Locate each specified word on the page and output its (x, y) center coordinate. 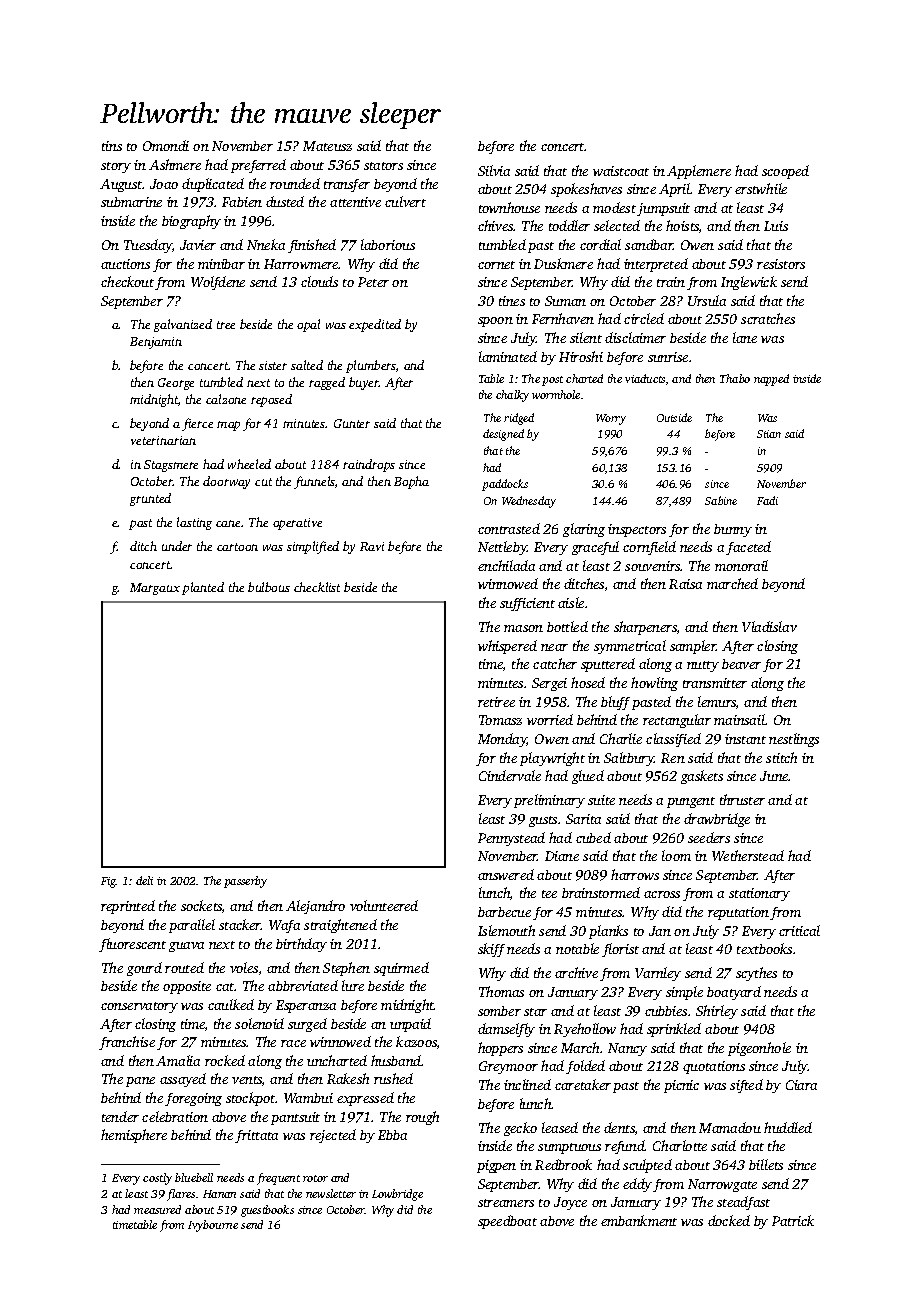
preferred (258, 166)
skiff (491, 950)
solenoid (259, 1023)
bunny (733, 530)
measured (157, 1209)
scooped (785, 172)
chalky (512, 396)
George (176, 384)
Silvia (494, 170)
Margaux (155, 589)
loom (676, 855)
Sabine (721, 500)
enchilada (506, 565)
